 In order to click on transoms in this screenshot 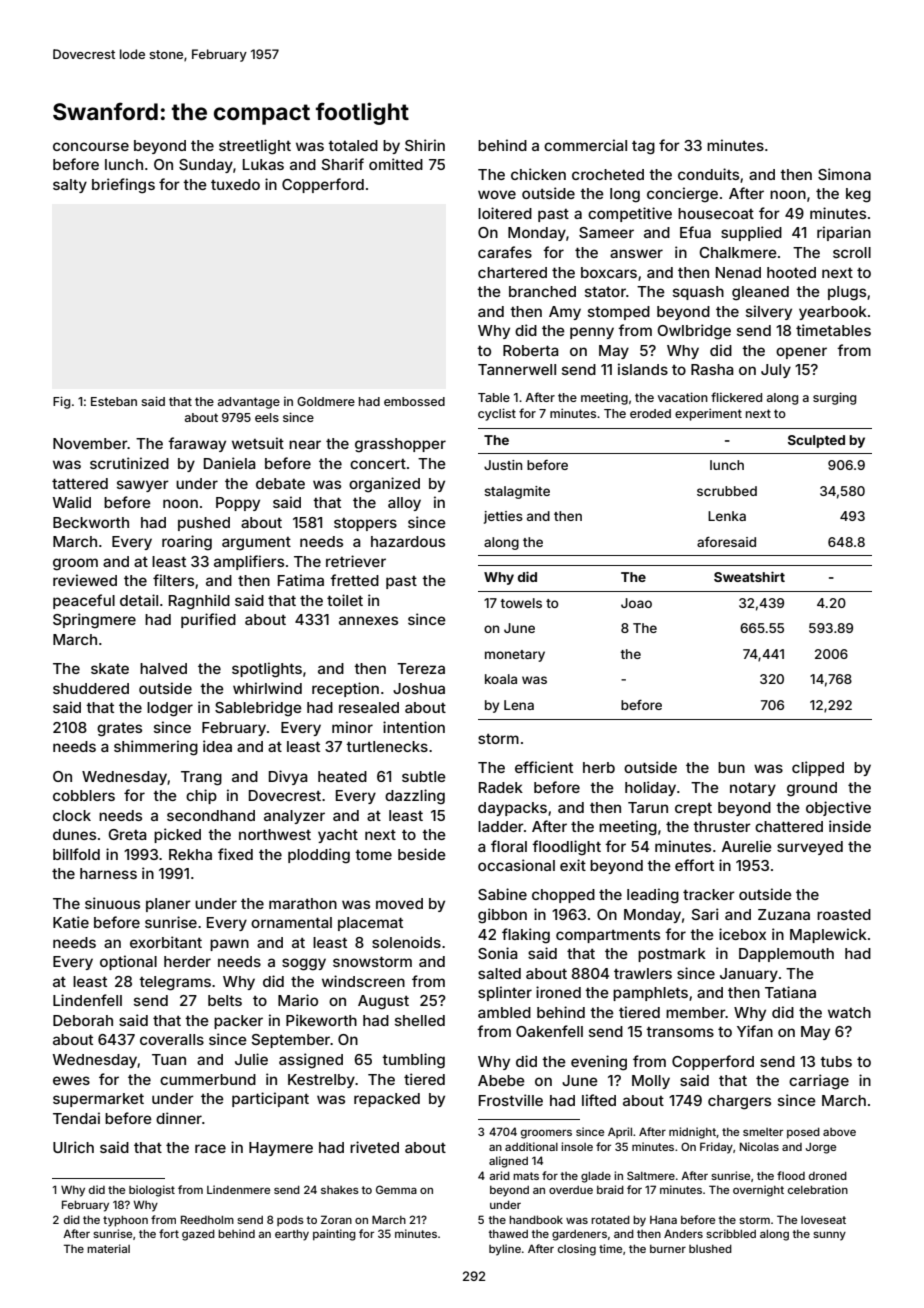, I will do `click(680, 1032)`.
